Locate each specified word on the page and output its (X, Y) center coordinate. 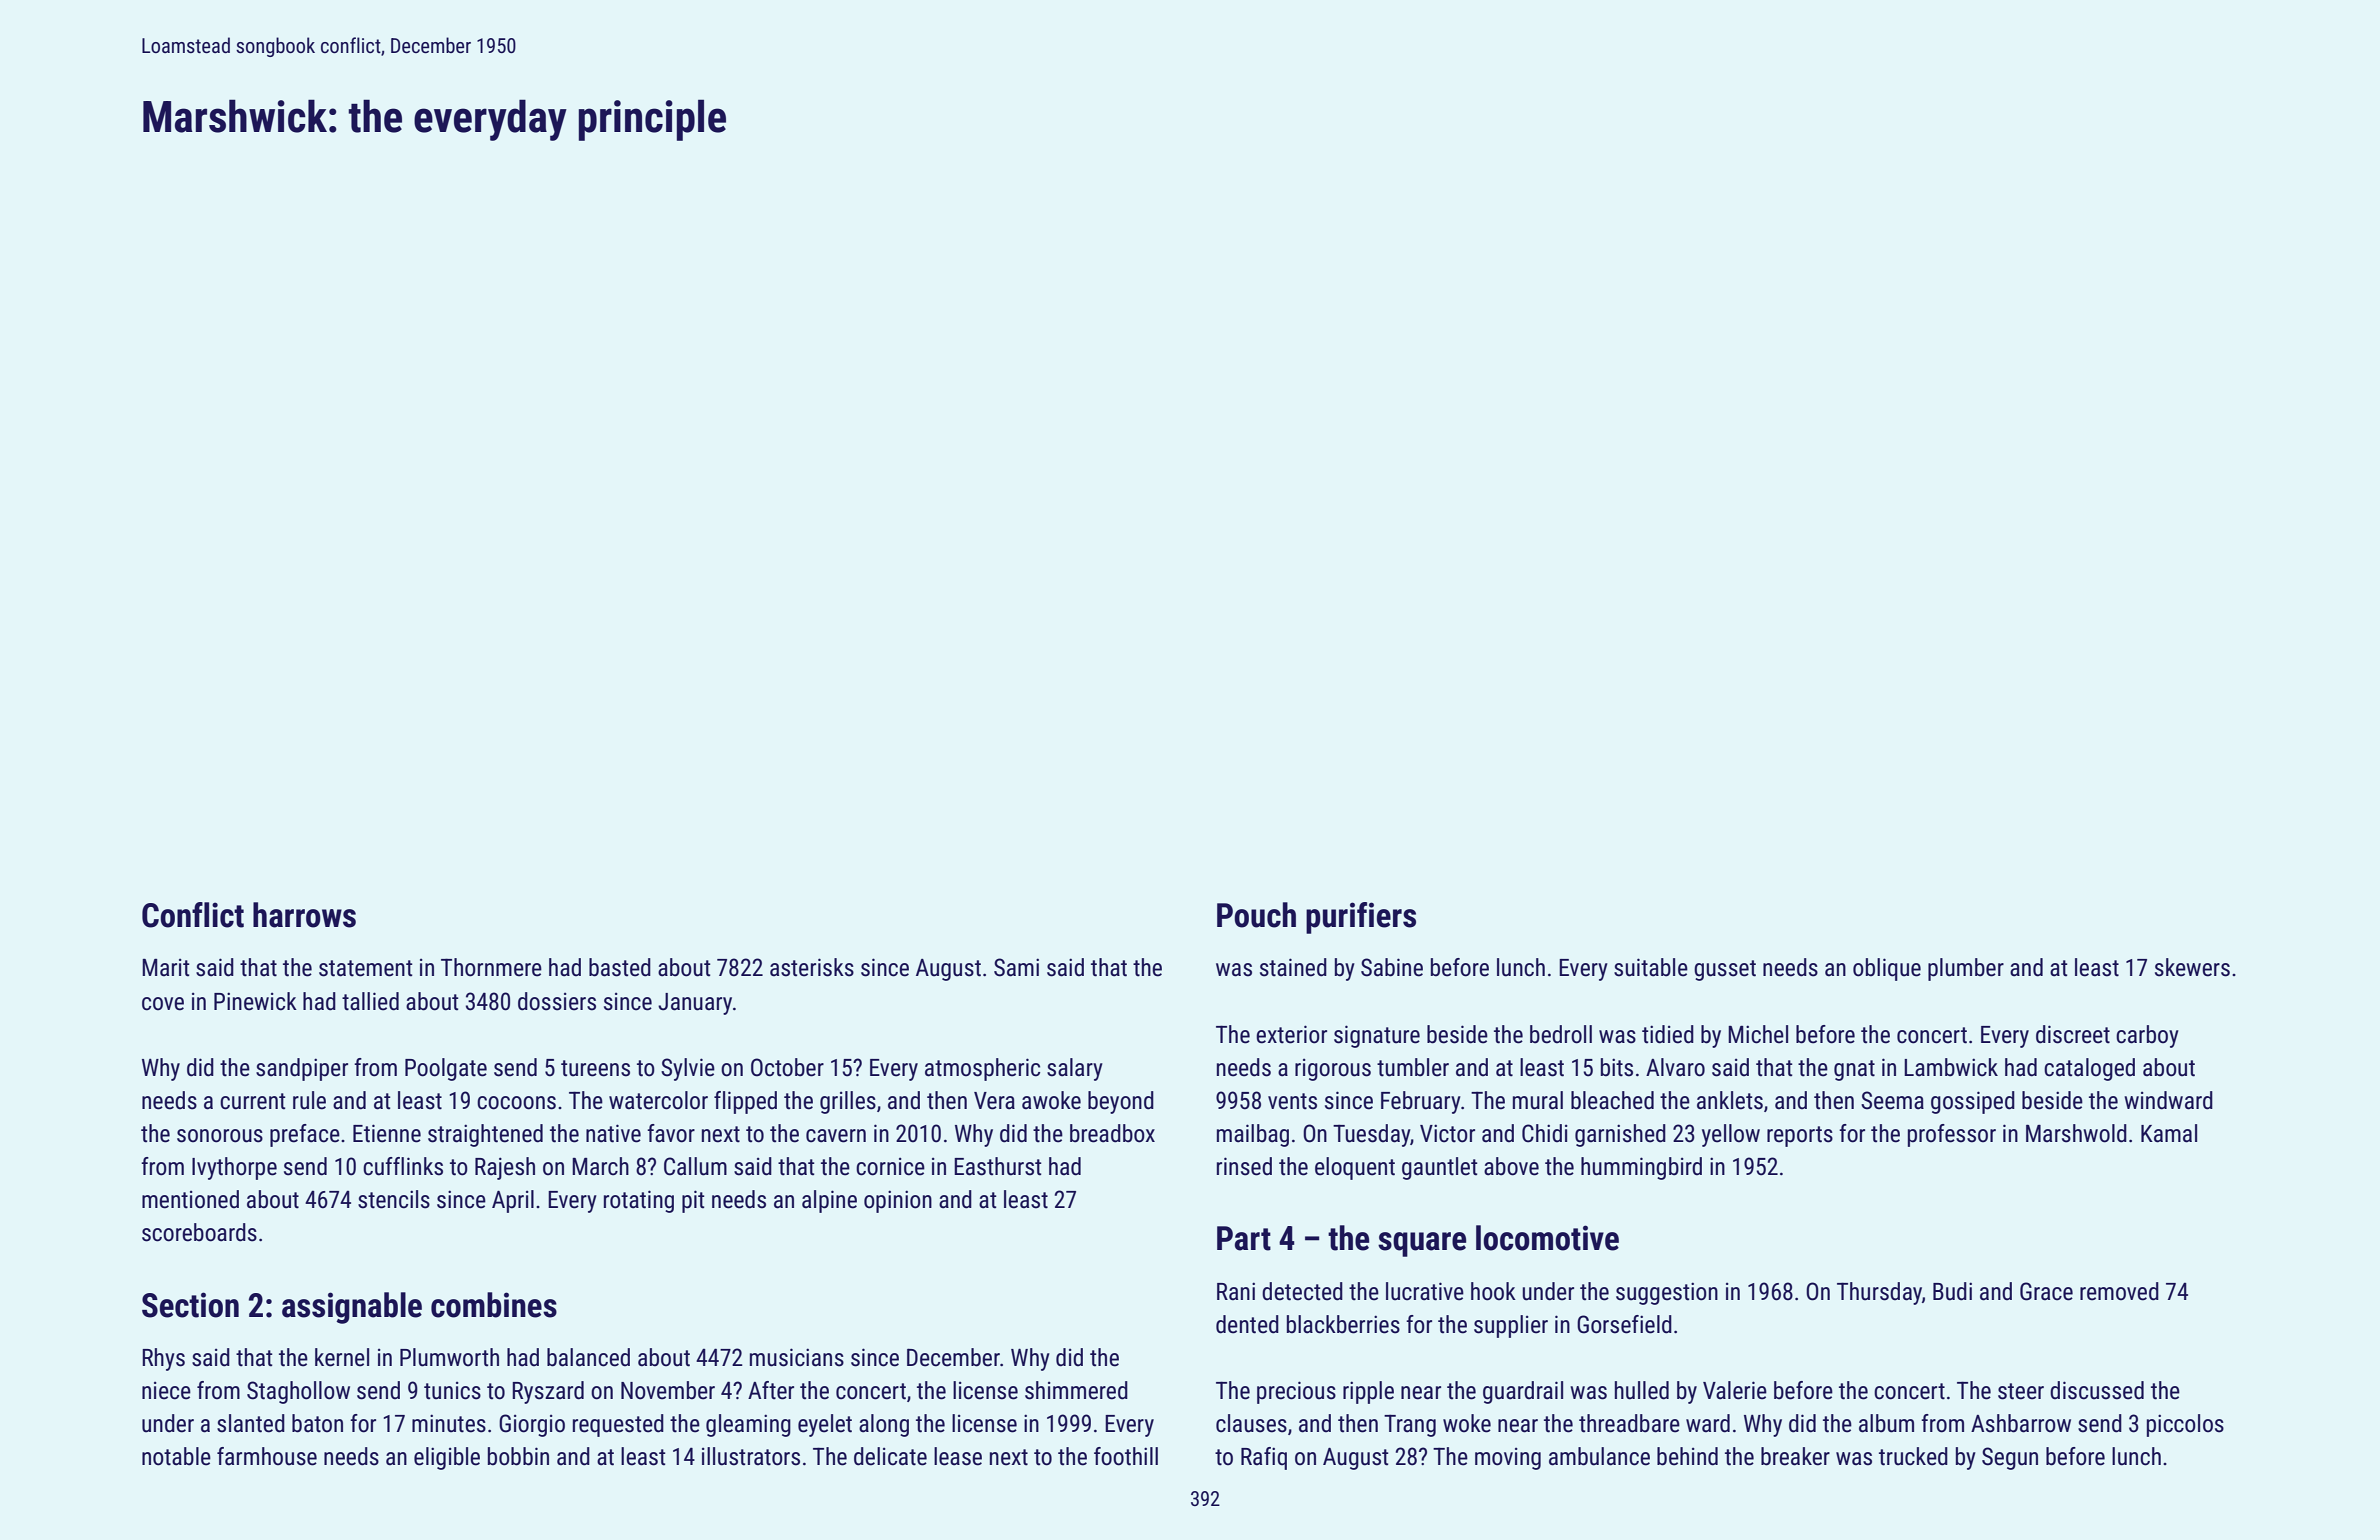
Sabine (1392, 967)
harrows (304, 915)
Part (1244, 1238)
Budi (1952, 1291)
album (1886, 1423)
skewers (2192, 967)
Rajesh (505, 1168)
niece (166, 1391)
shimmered (1076, 1390)
